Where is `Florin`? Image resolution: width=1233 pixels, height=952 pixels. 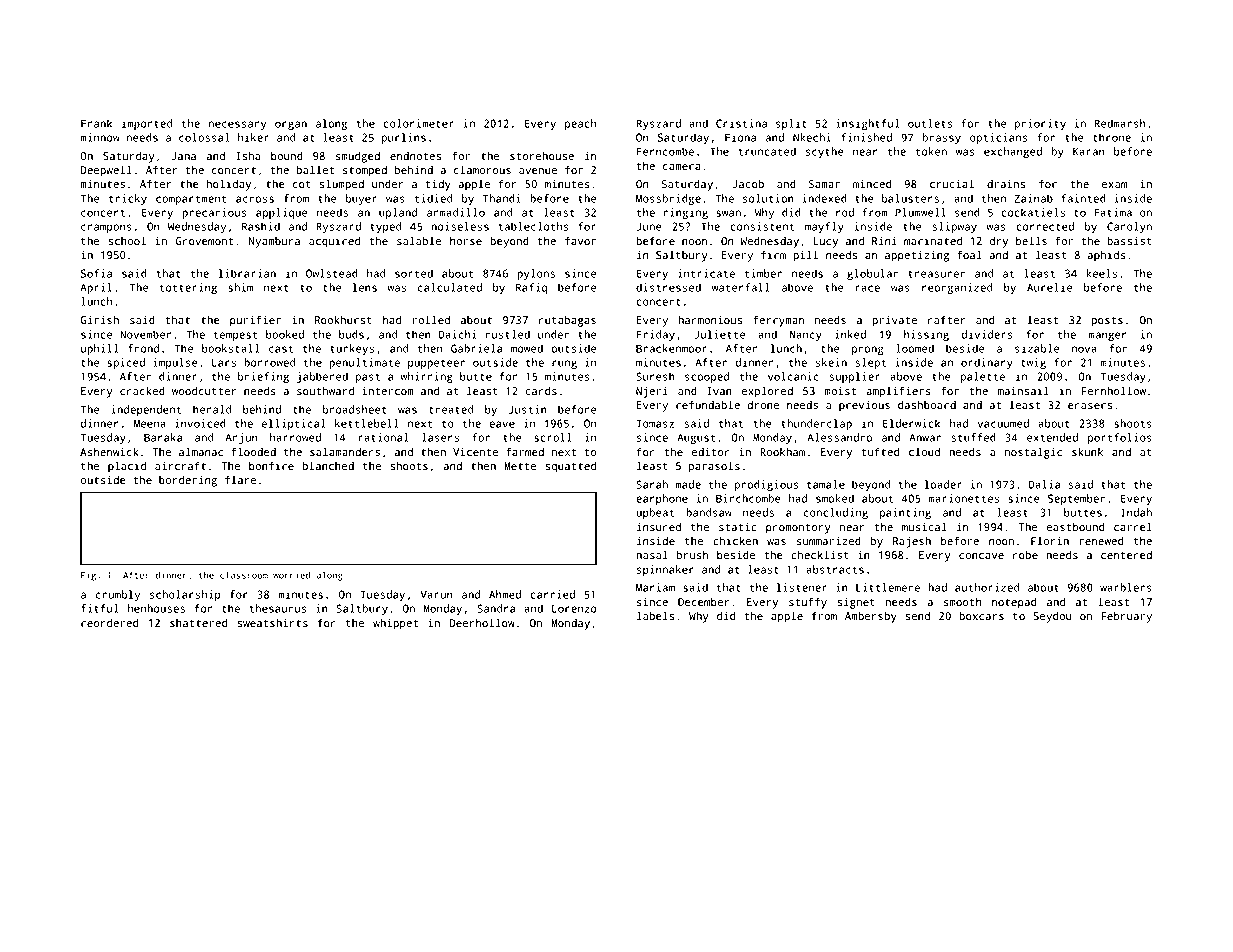
Florin is located at coordinates (1050, 541).
